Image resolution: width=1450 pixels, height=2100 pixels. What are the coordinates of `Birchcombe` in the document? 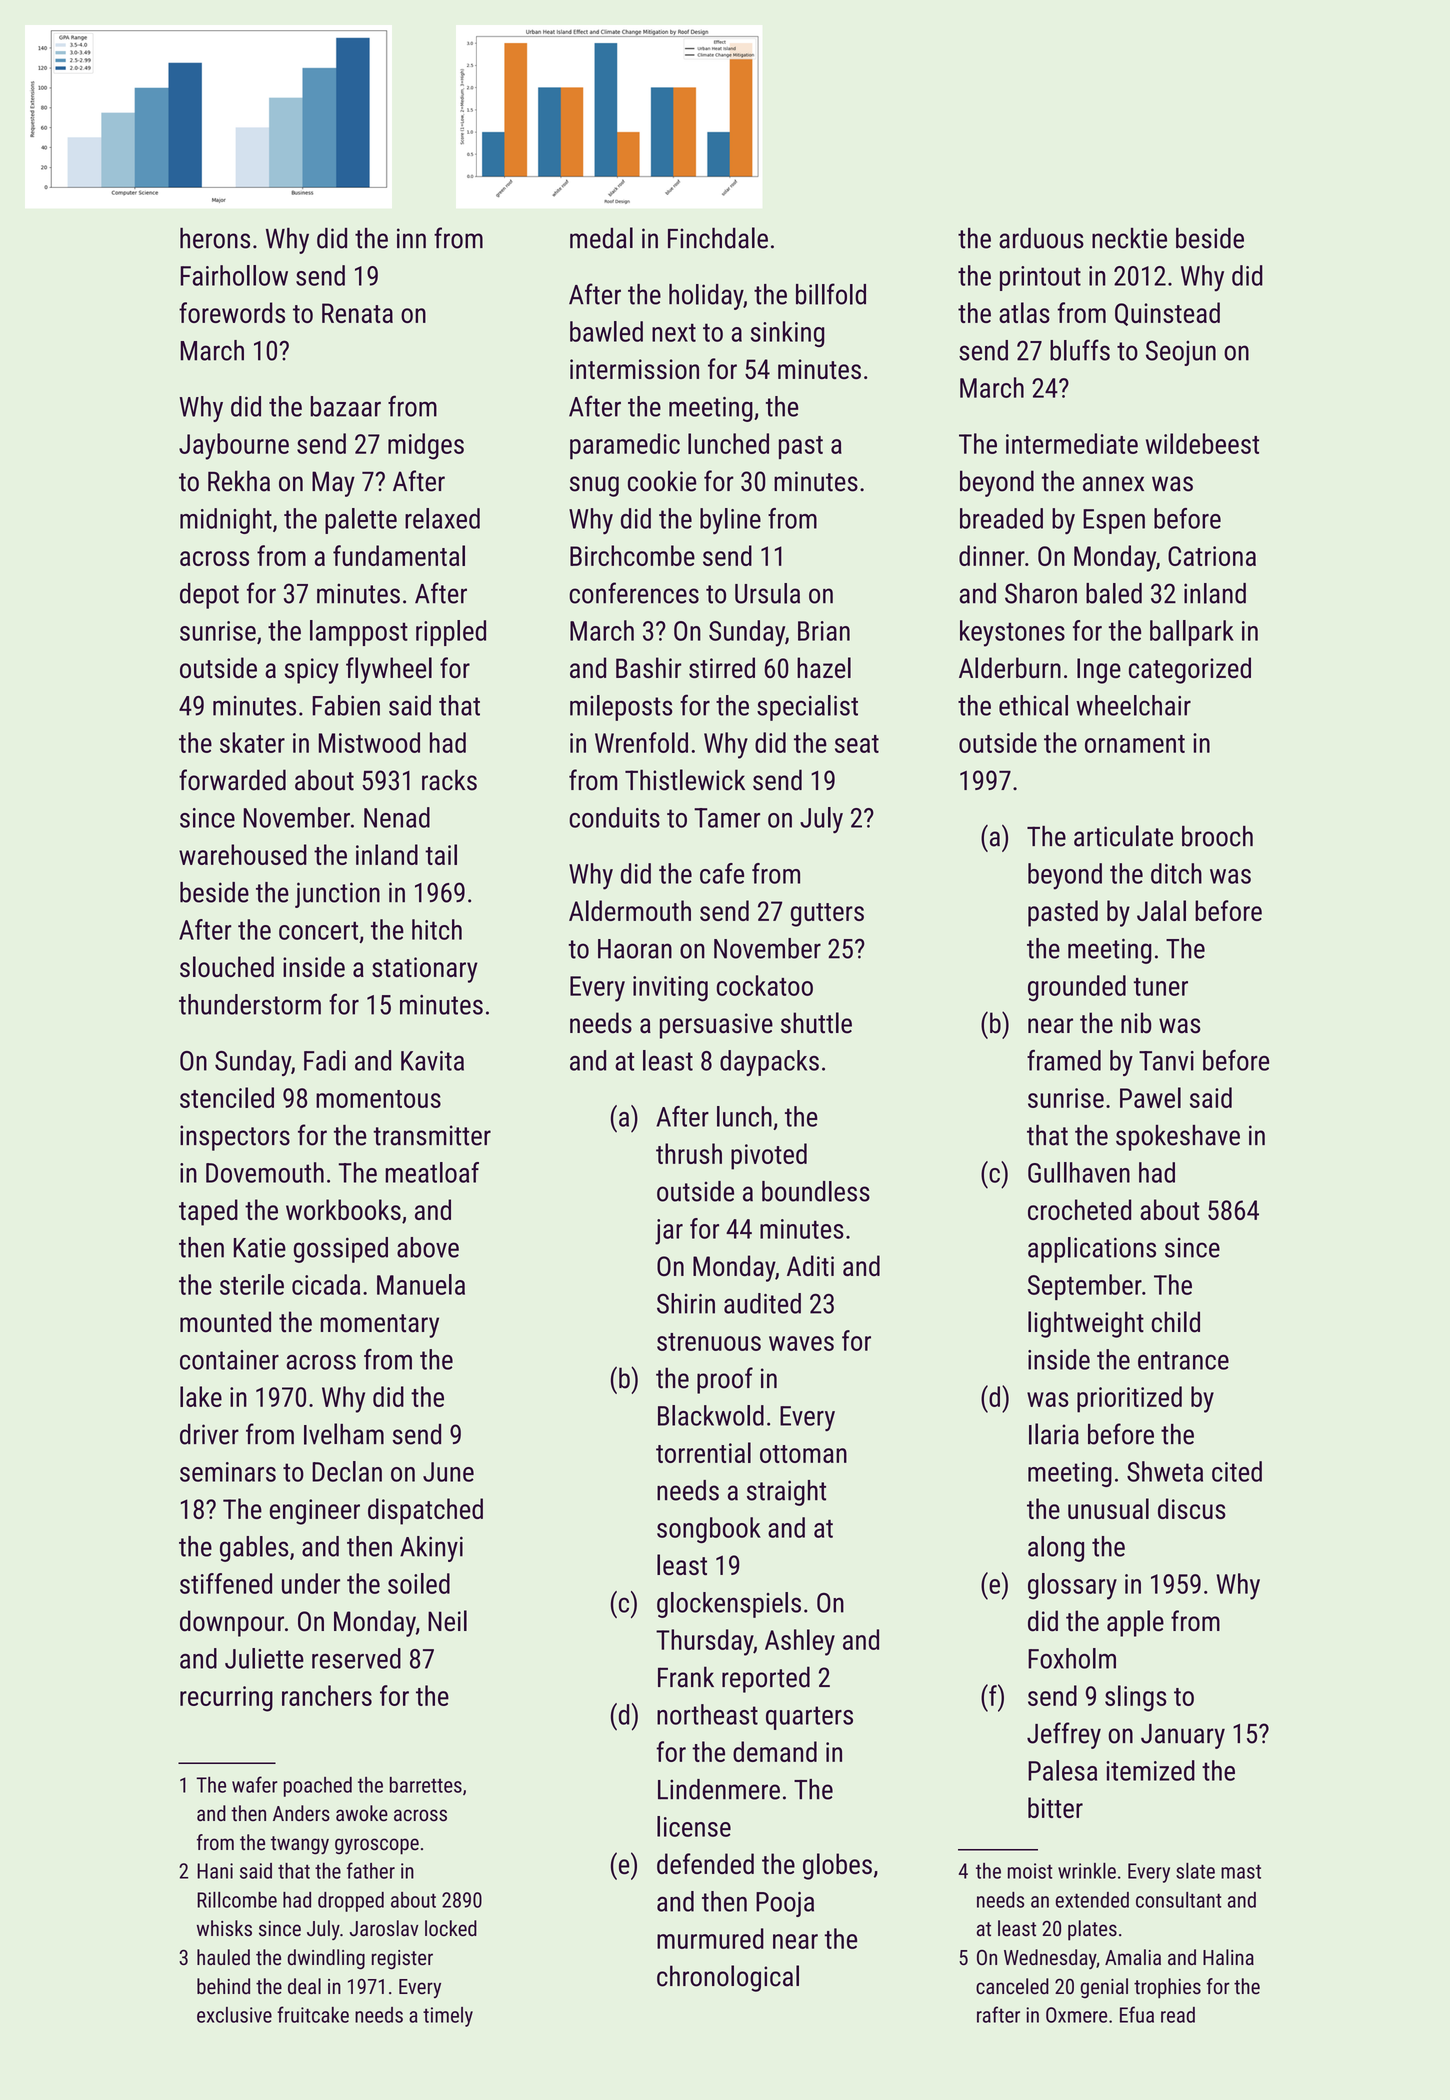 It's located at (632, 555).
